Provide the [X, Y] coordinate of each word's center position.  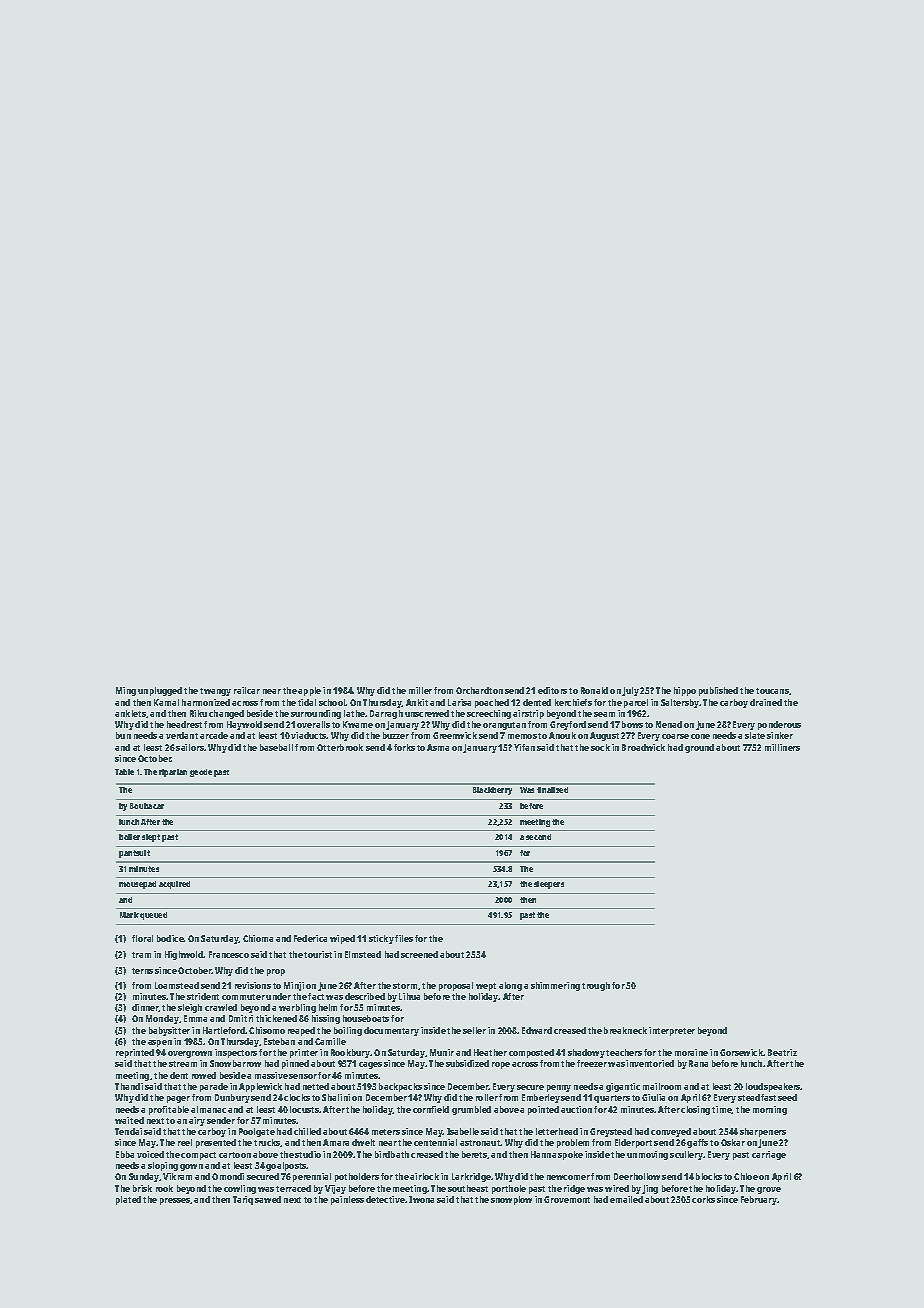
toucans [772, 691]
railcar [247, 690]
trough [596, 986]
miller [420, 690]
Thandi [129, 1086]
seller [474, 1030]
